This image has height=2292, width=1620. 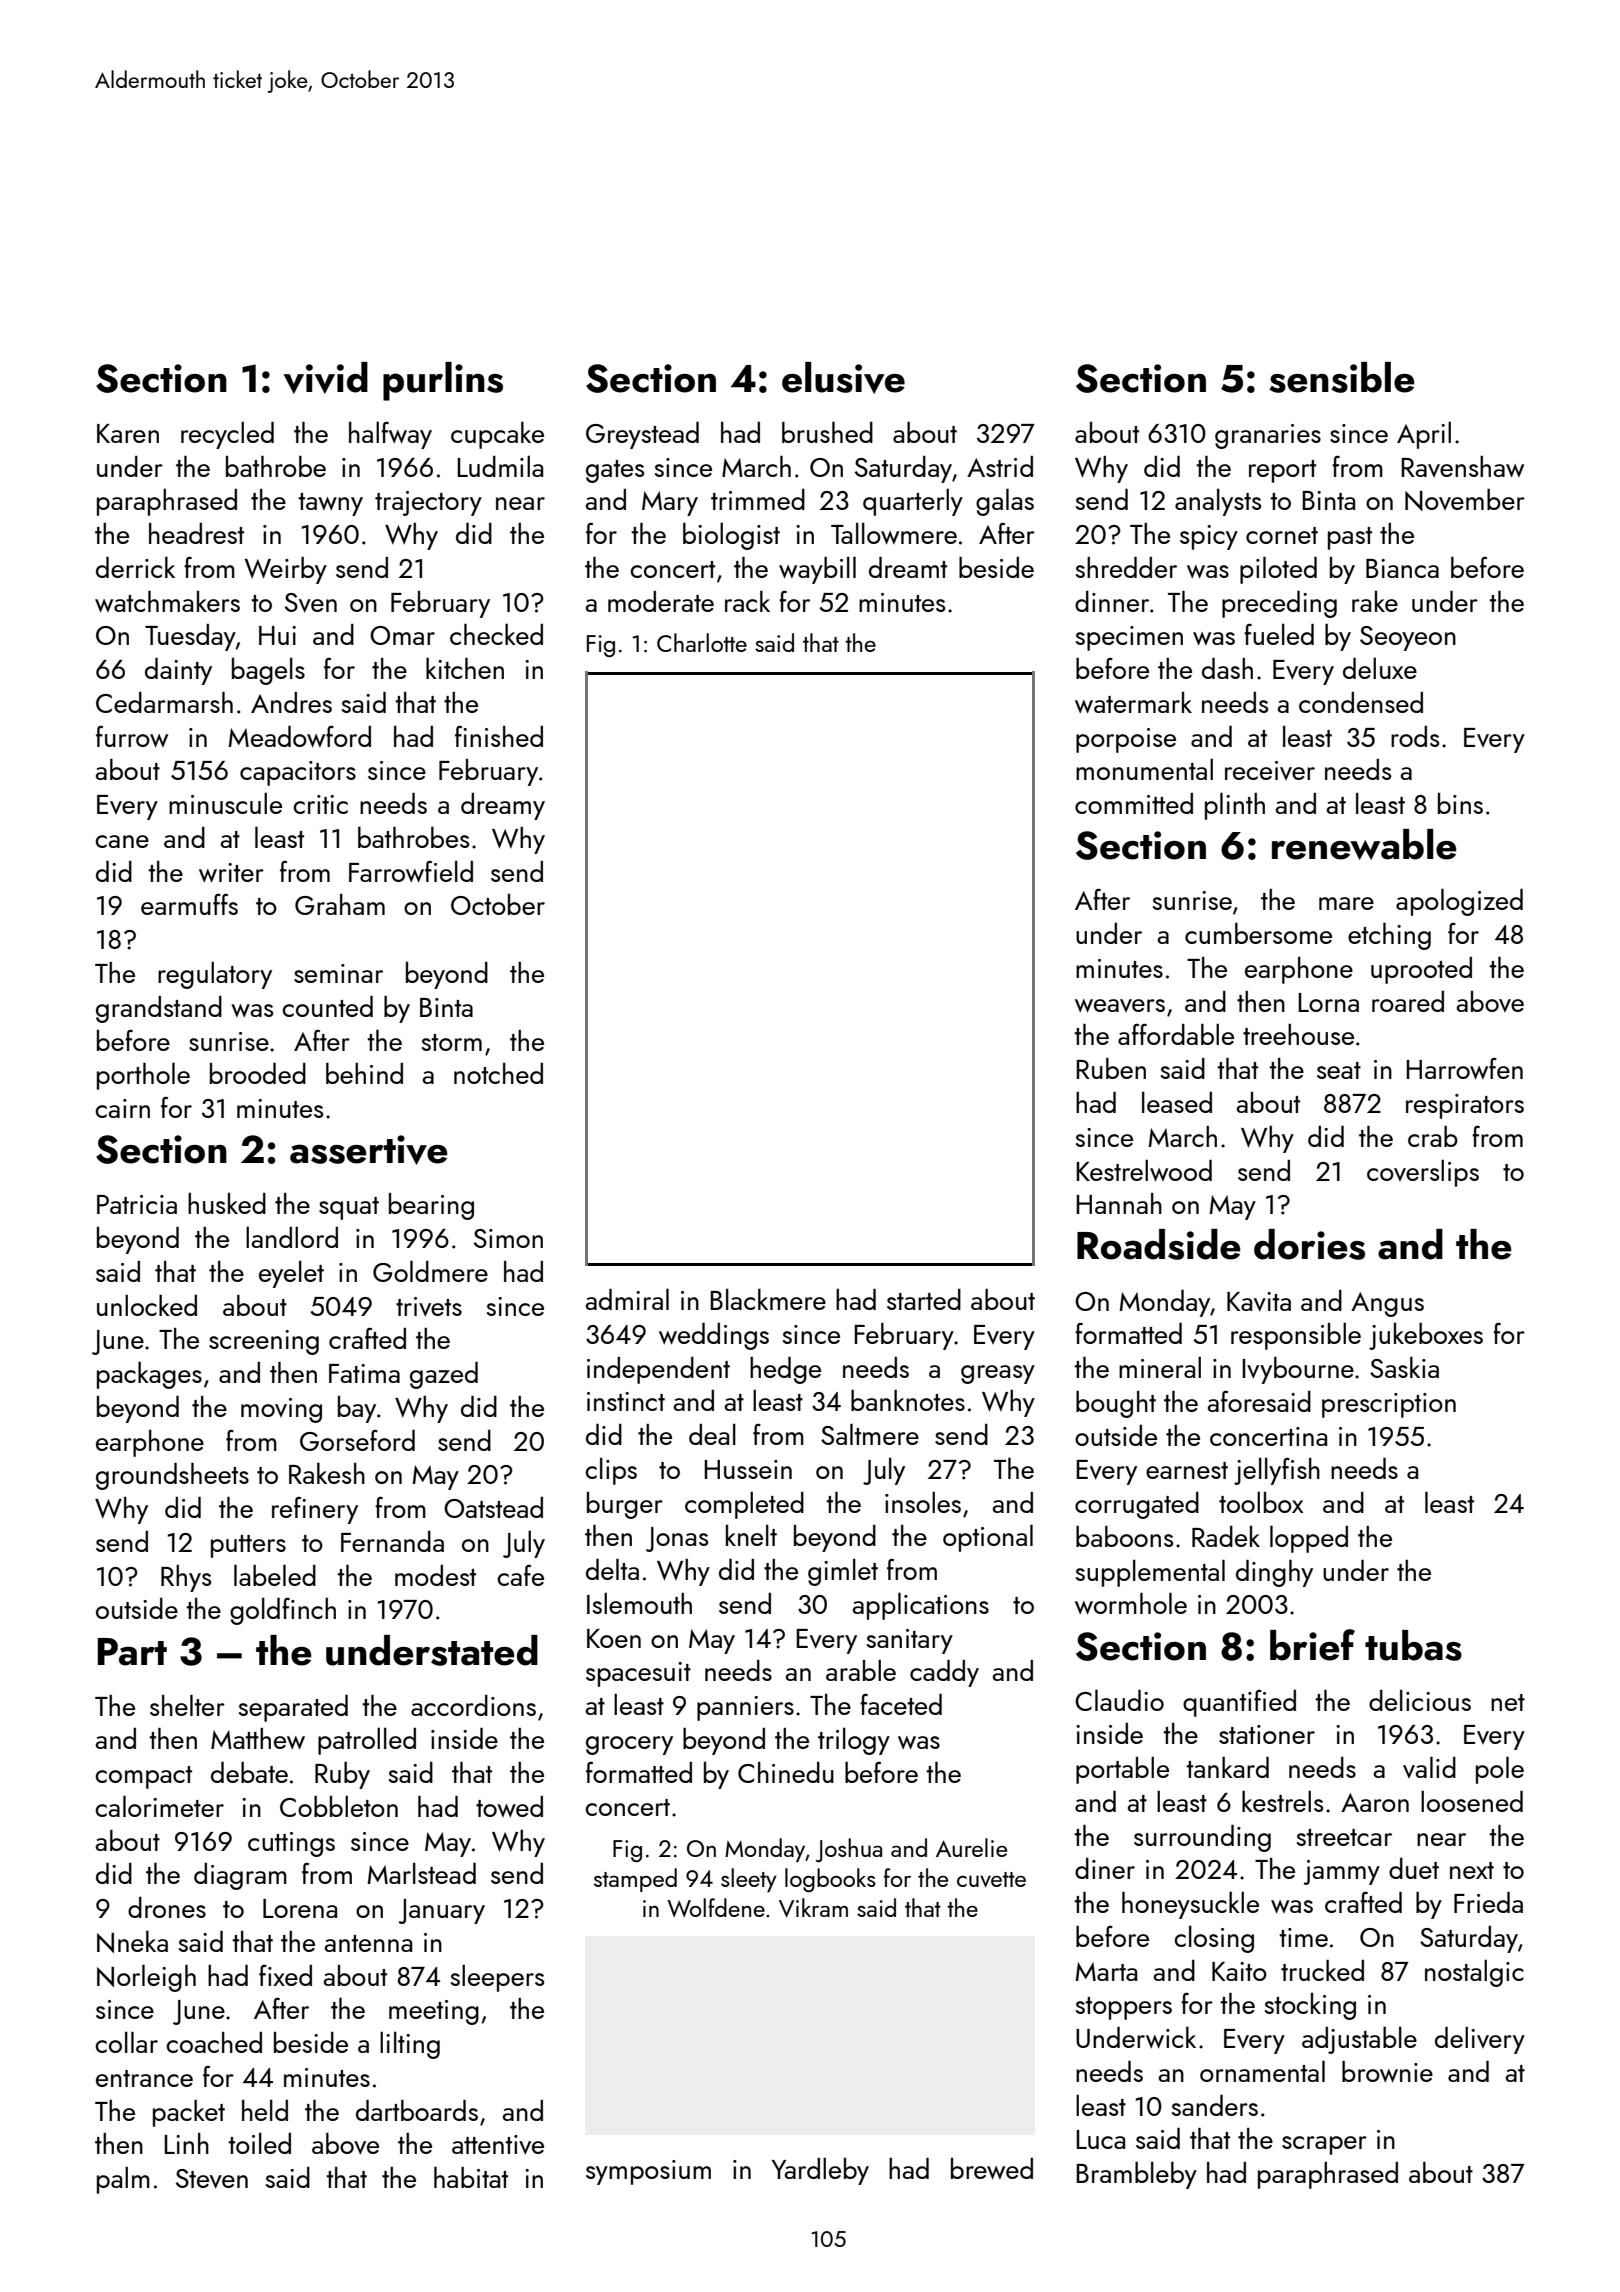 What do you see at coordinates (1119, 1203) in the image?
I see `Hannah` at bounding box center [1119, 1203].
